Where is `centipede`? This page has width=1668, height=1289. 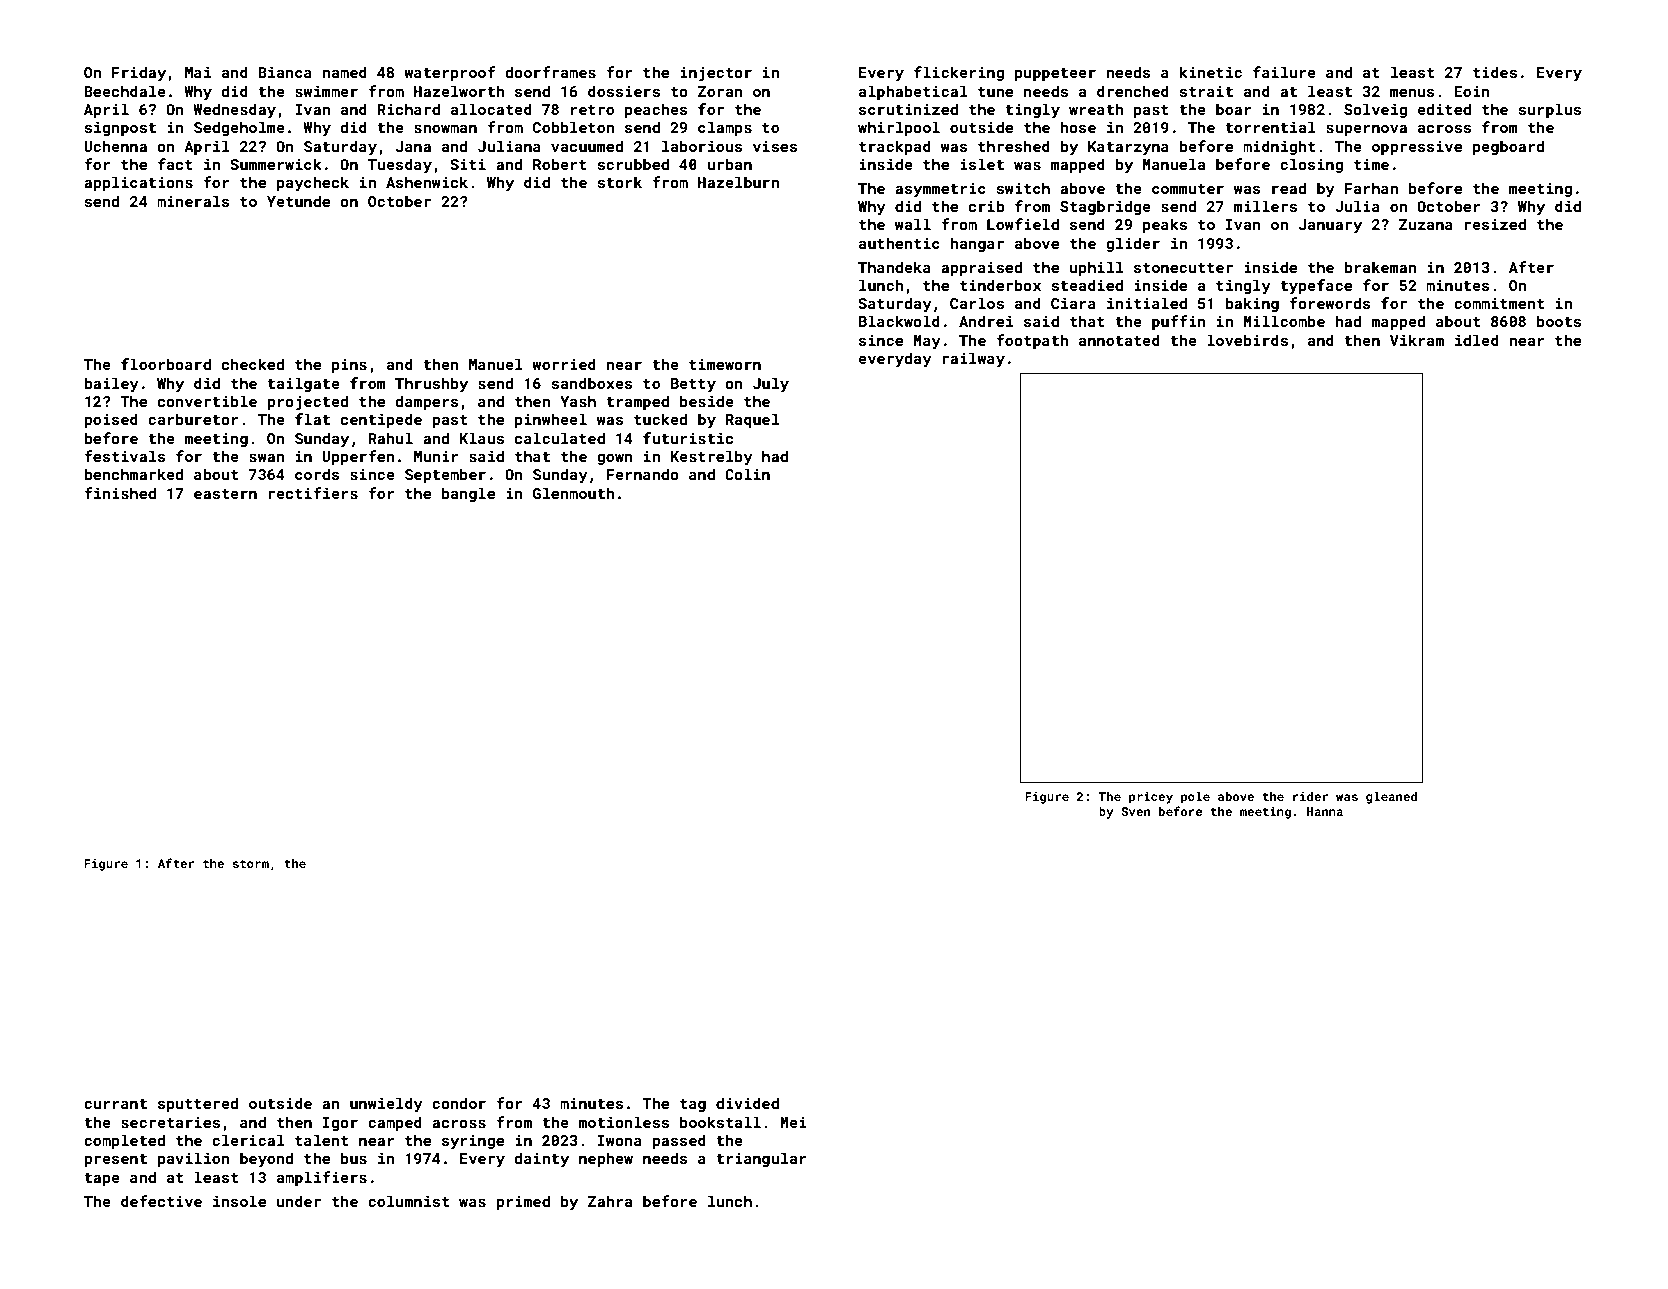 centipede is located at coordinates (381, 420).
